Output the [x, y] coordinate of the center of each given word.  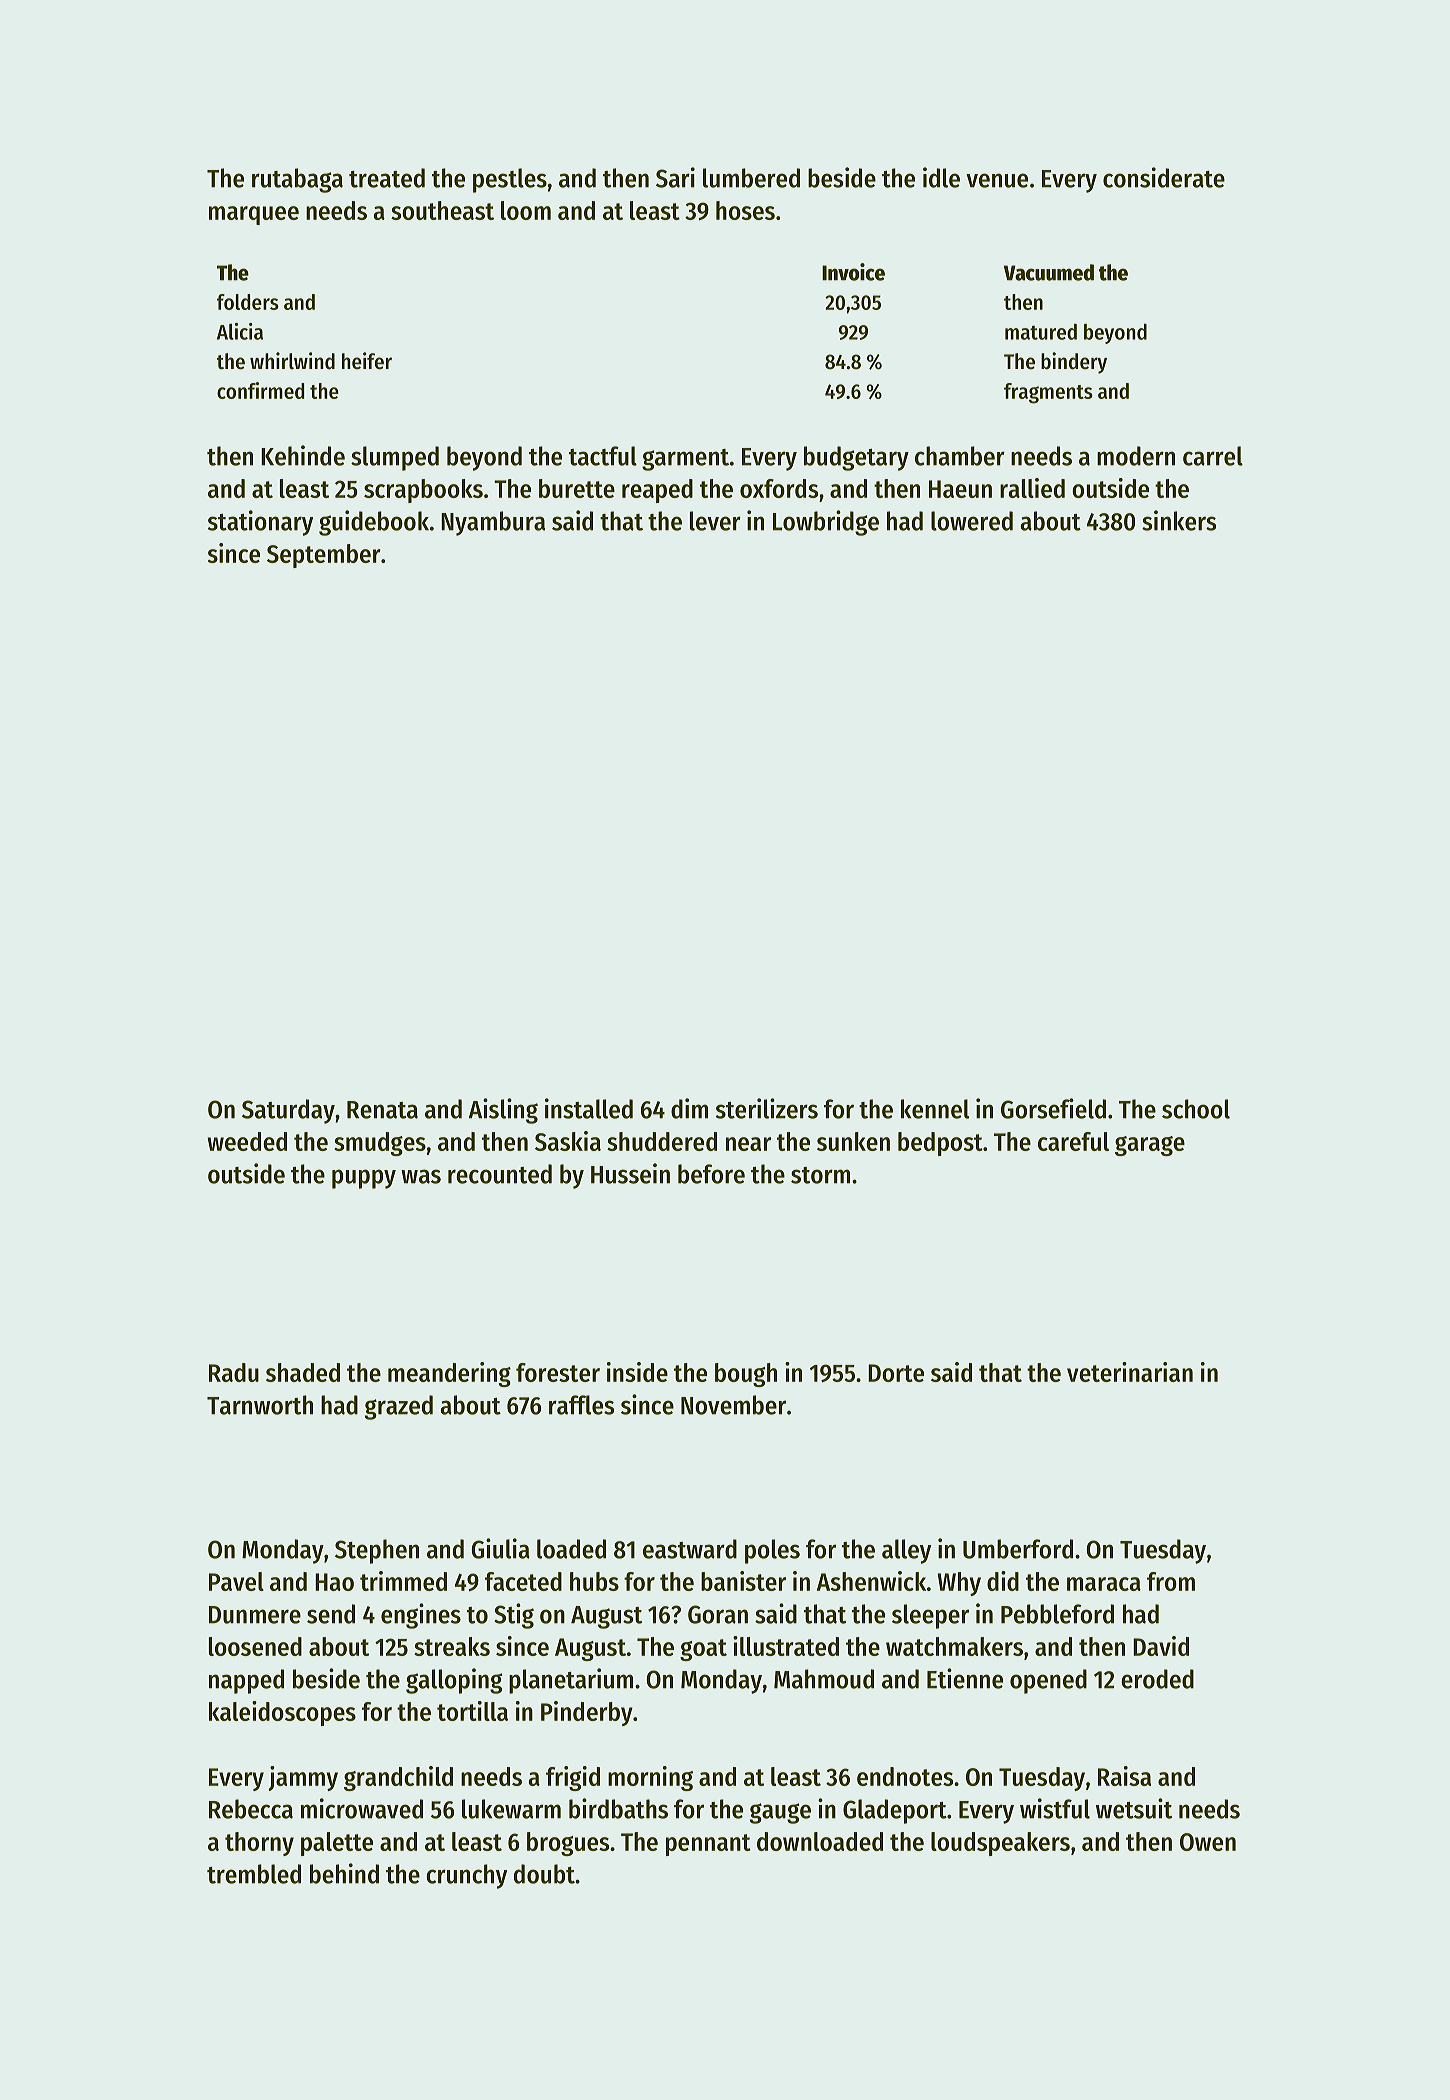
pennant [708, 1845]
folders [248, 302]
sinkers [1179, 520]
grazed [399, 1407]
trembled [254, 1874]
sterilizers [767, 1108]
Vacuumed [1049, 272]
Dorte [896, 1373]
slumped [395, 458]
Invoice [853, 272]
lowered [972, 521]
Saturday [288, 1111]
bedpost [940, 1144]
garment [685, 460]
